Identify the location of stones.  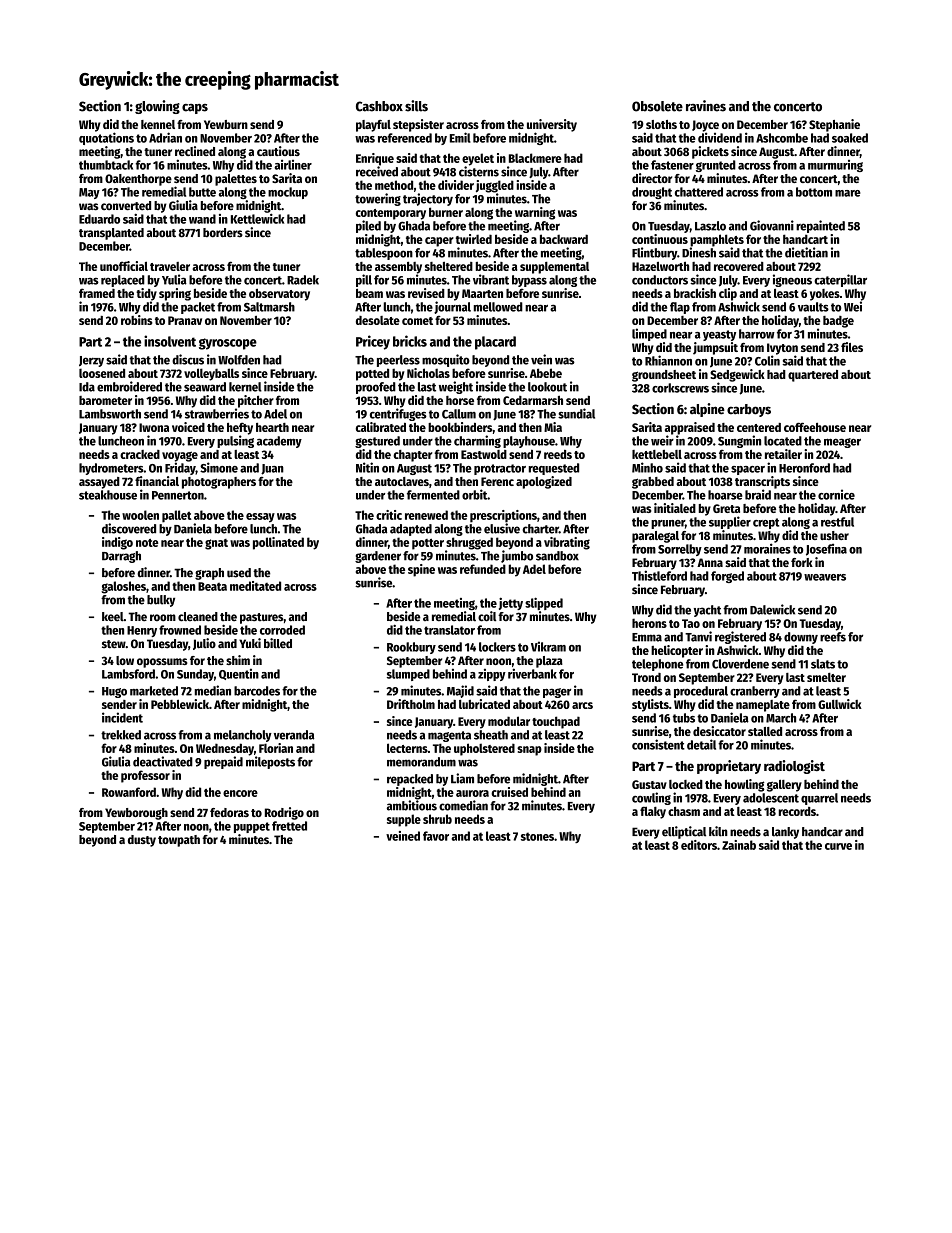
(537, 836).
